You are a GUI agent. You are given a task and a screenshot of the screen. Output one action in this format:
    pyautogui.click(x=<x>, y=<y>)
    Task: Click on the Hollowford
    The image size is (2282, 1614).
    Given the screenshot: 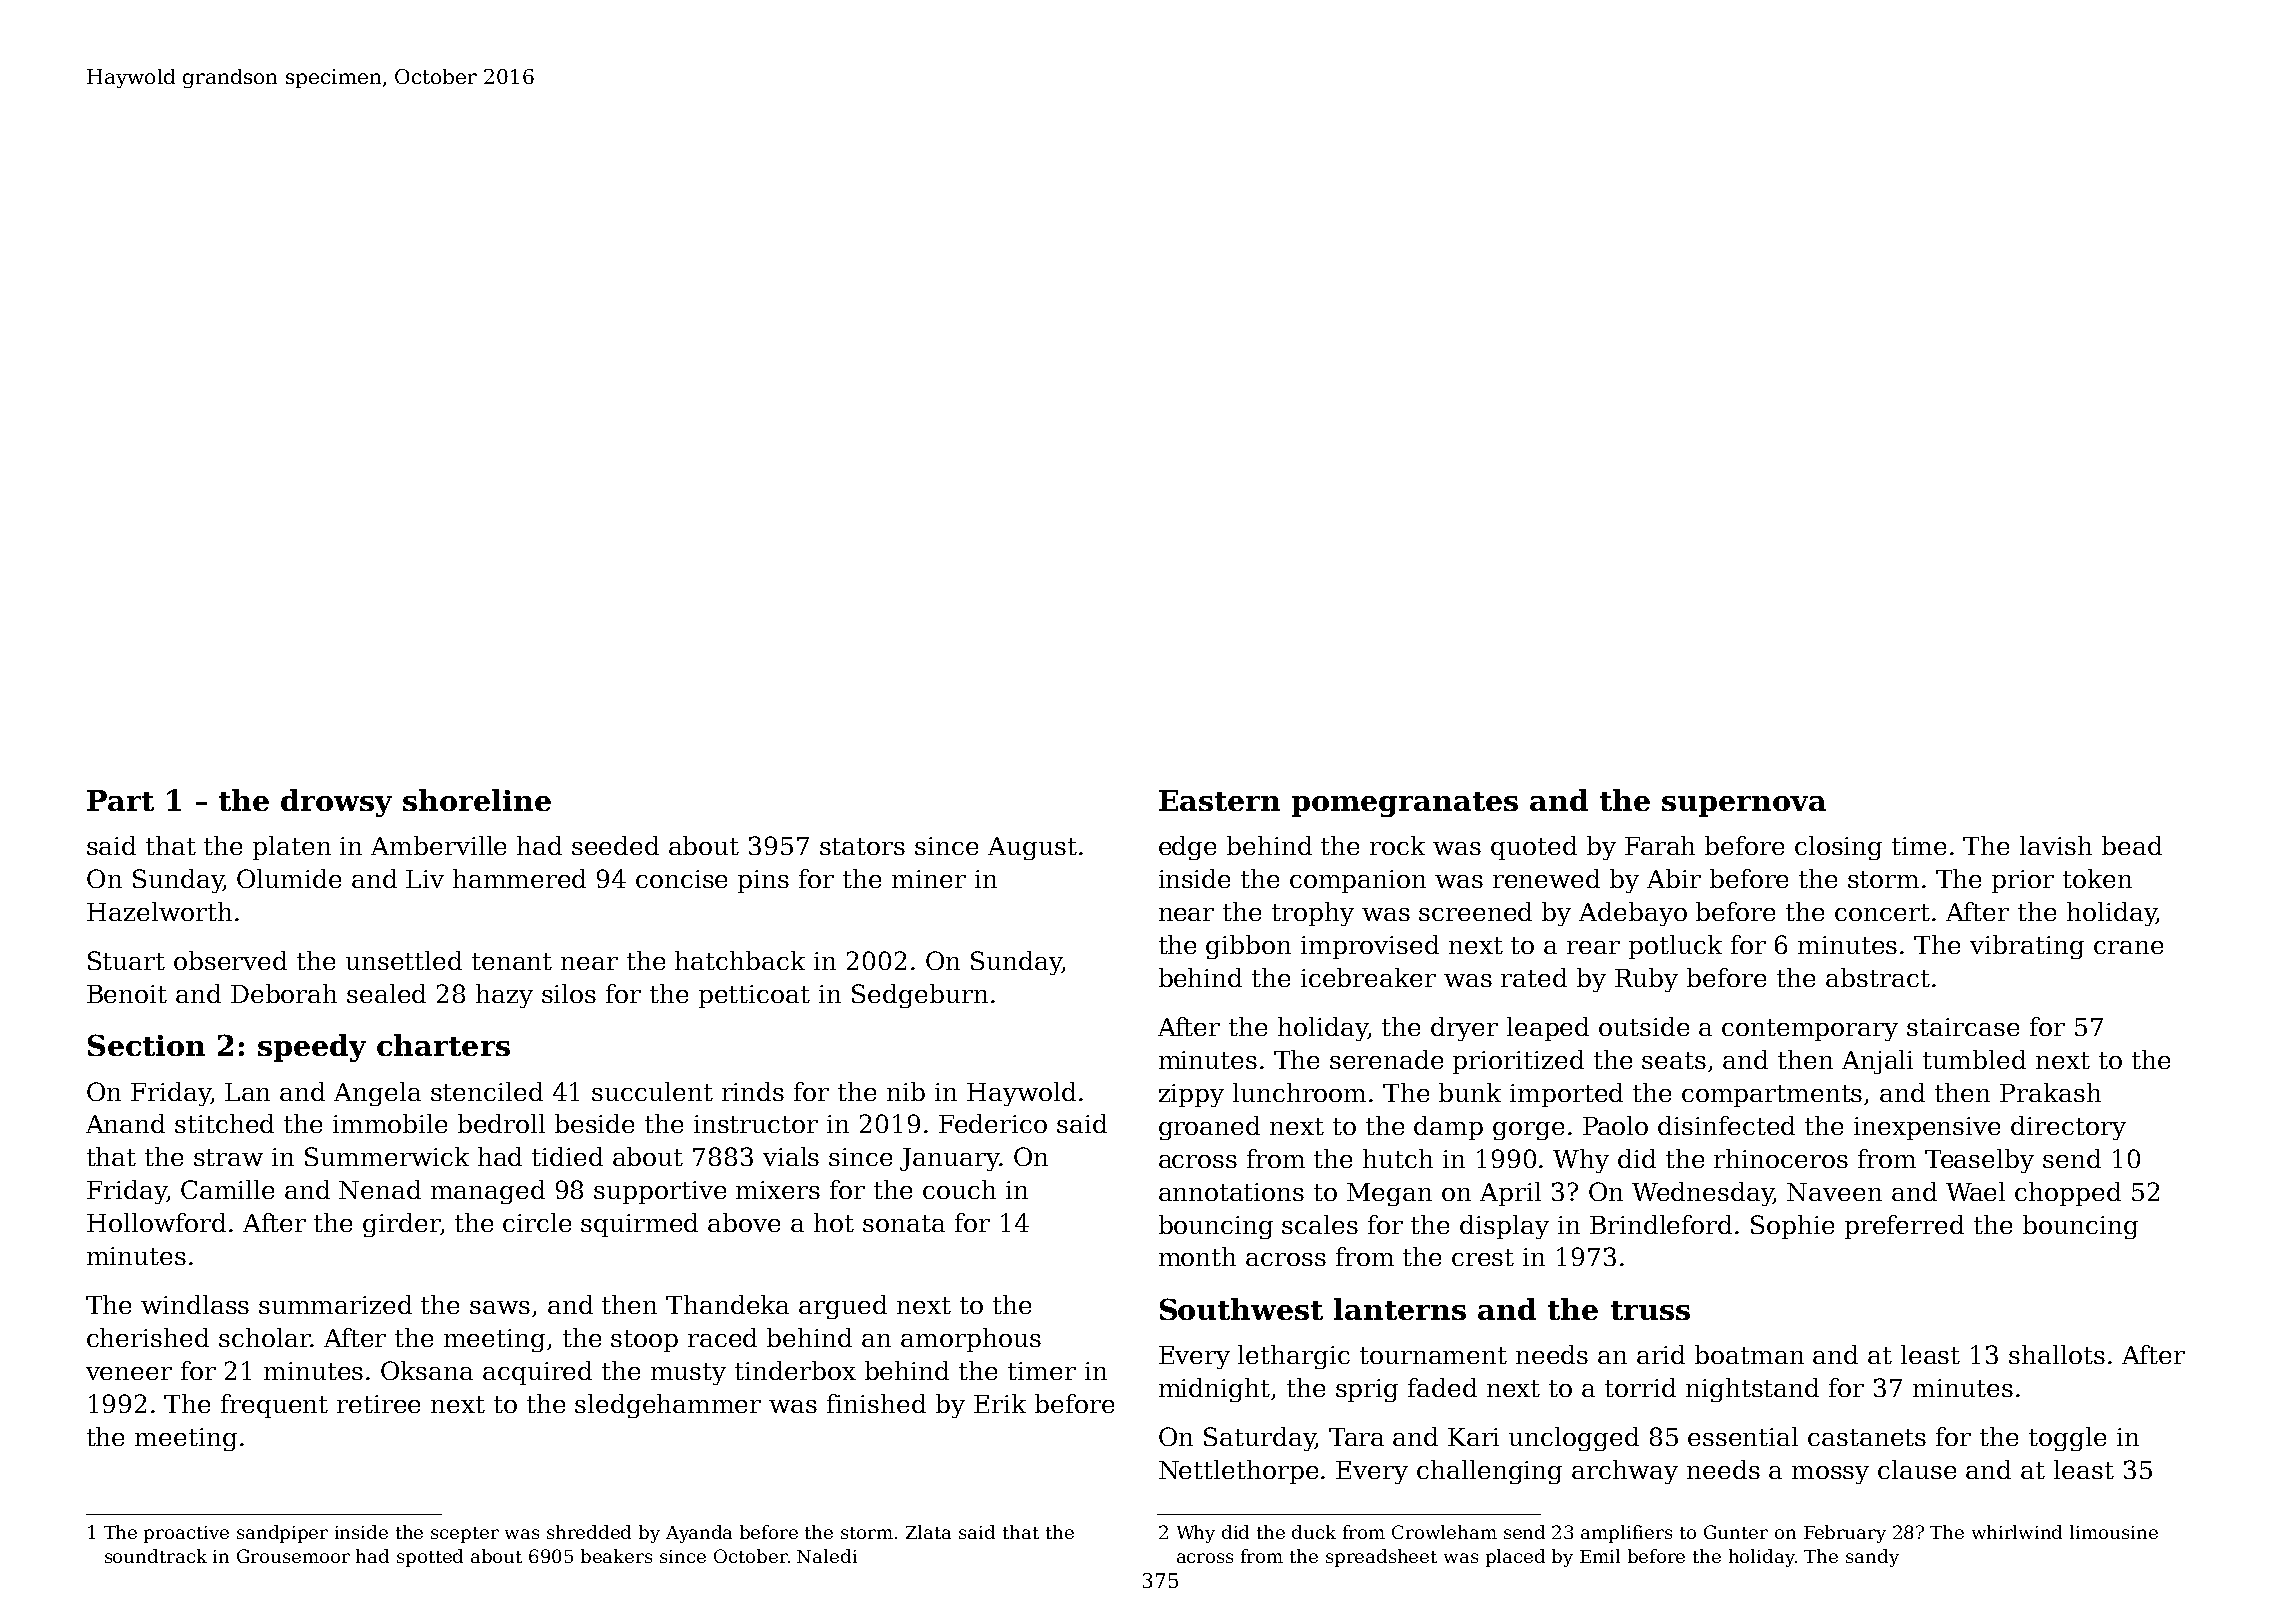 What is the action you would take?
    pyautogui.click(x=156, y=1222)
